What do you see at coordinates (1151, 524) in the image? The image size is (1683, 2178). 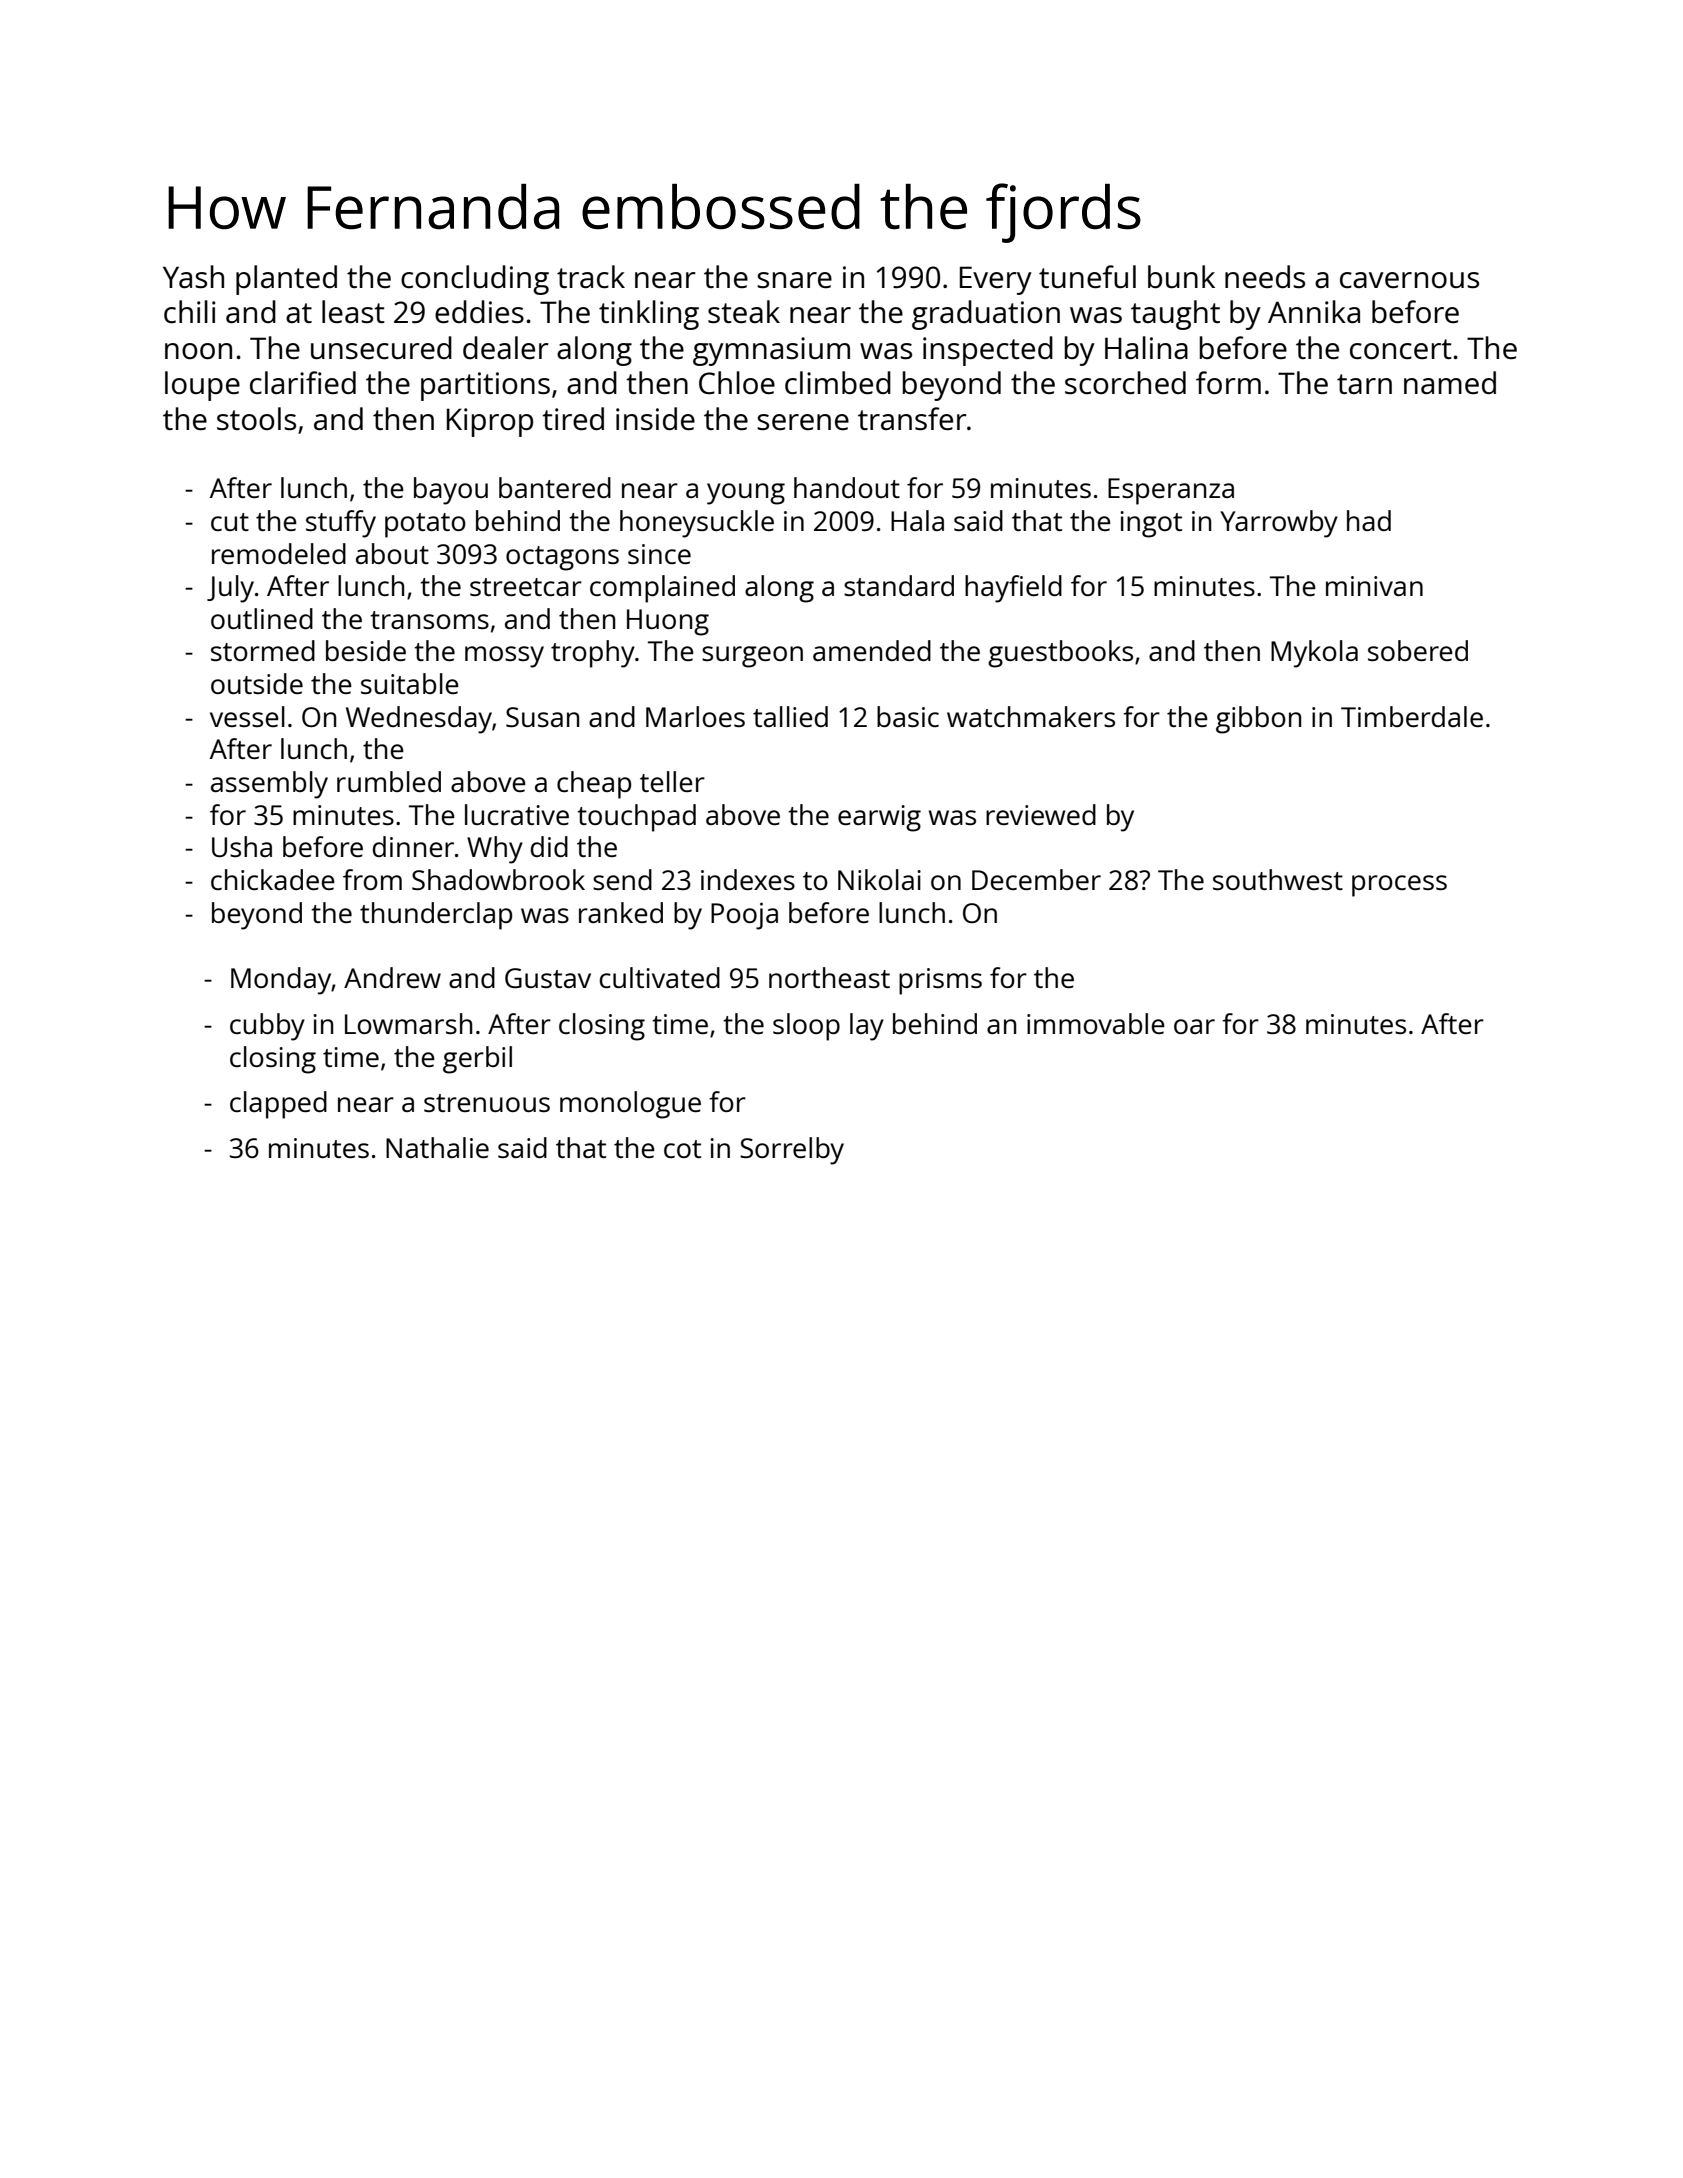 I see `ingot` at bounding box center [1151, 524].
